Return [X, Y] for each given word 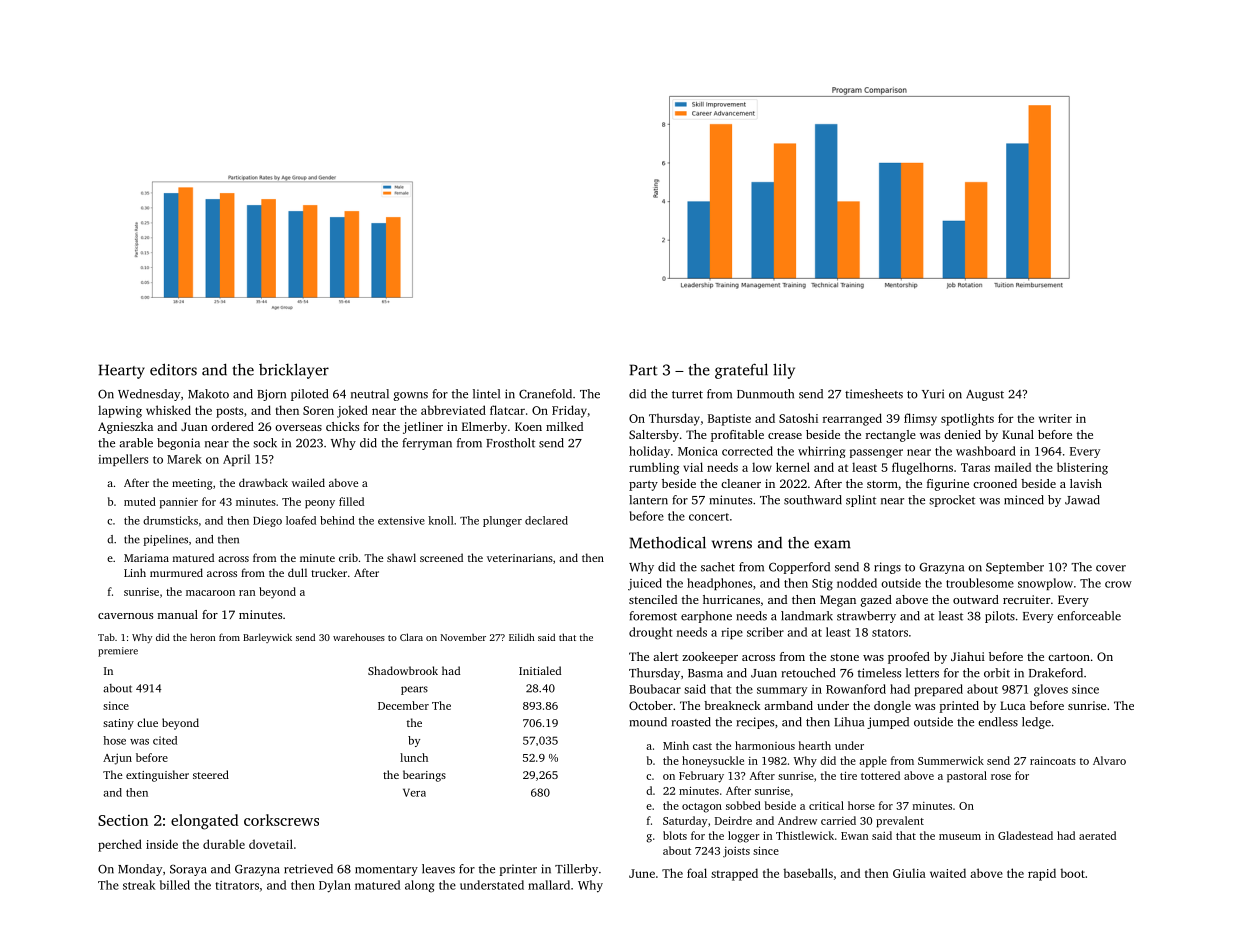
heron [202, 637]
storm [882, 484]
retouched [808, 673]
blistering [1082, 468]
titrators [237, 885]
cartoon [1069, 657]
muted [140, 501]
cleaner [741, 483]
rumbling [654, 468]
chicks [342, 426]
